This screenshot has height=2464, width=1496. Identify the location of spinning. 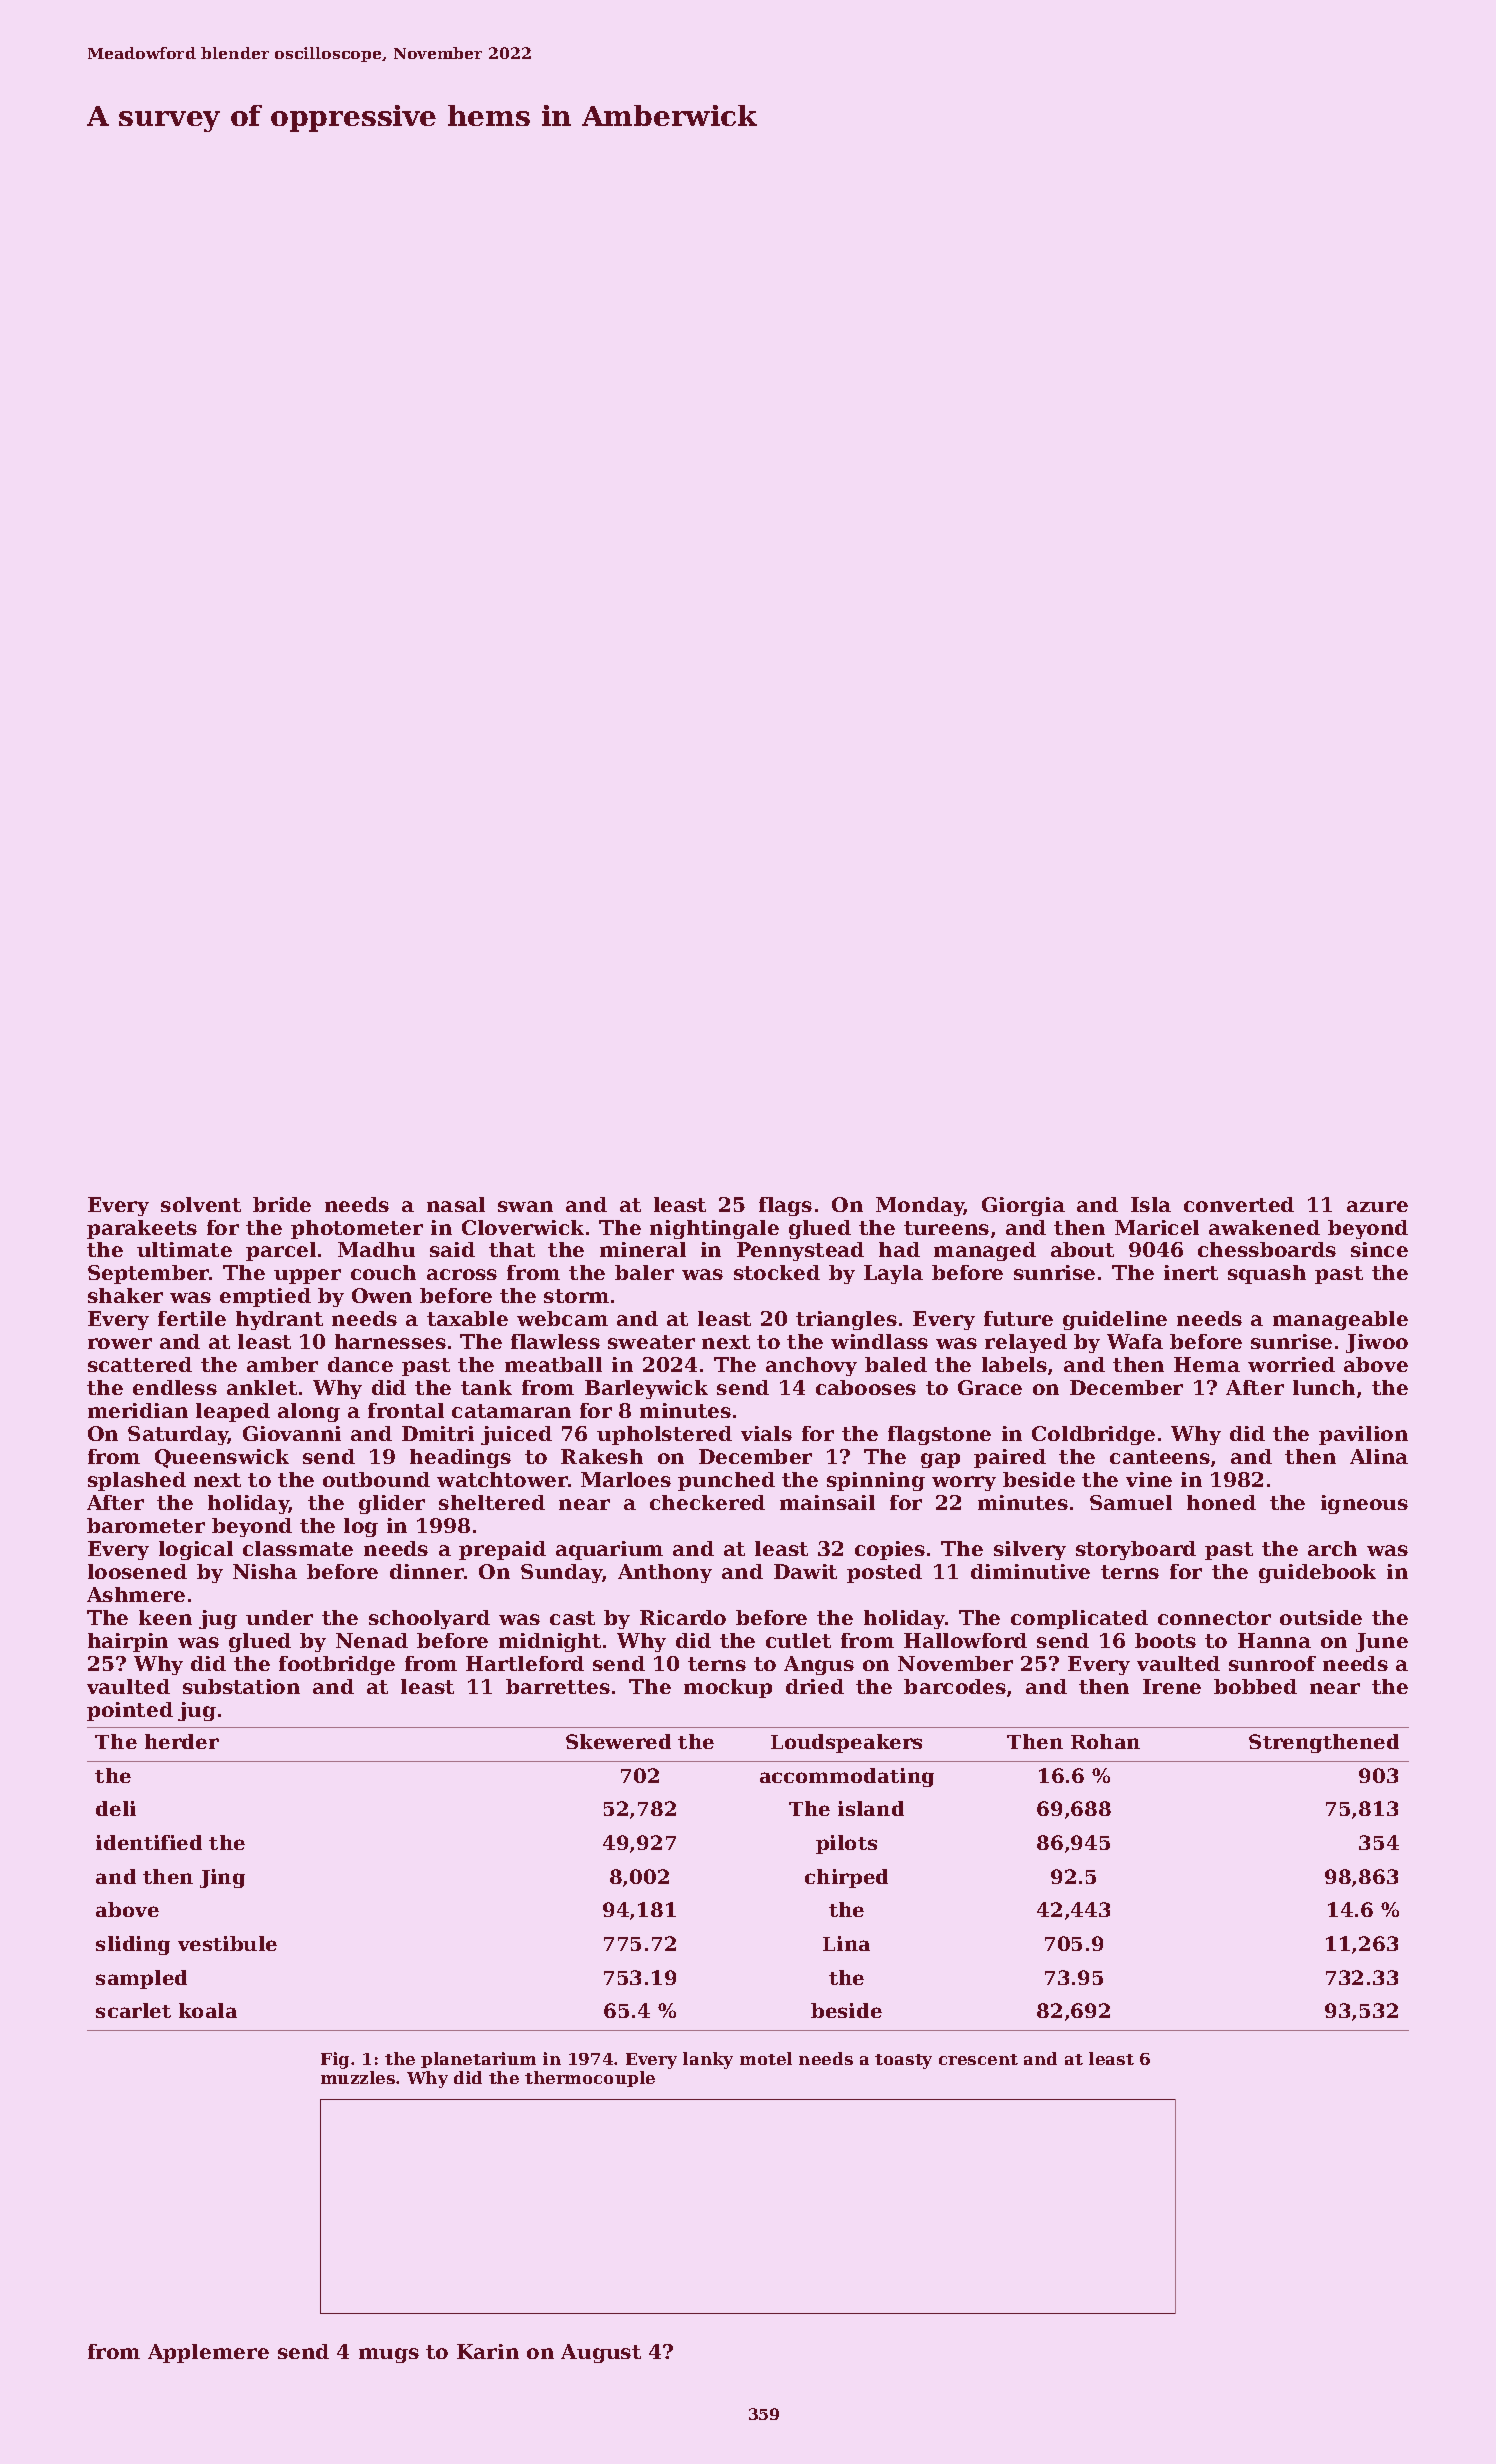
(876, 1481).
